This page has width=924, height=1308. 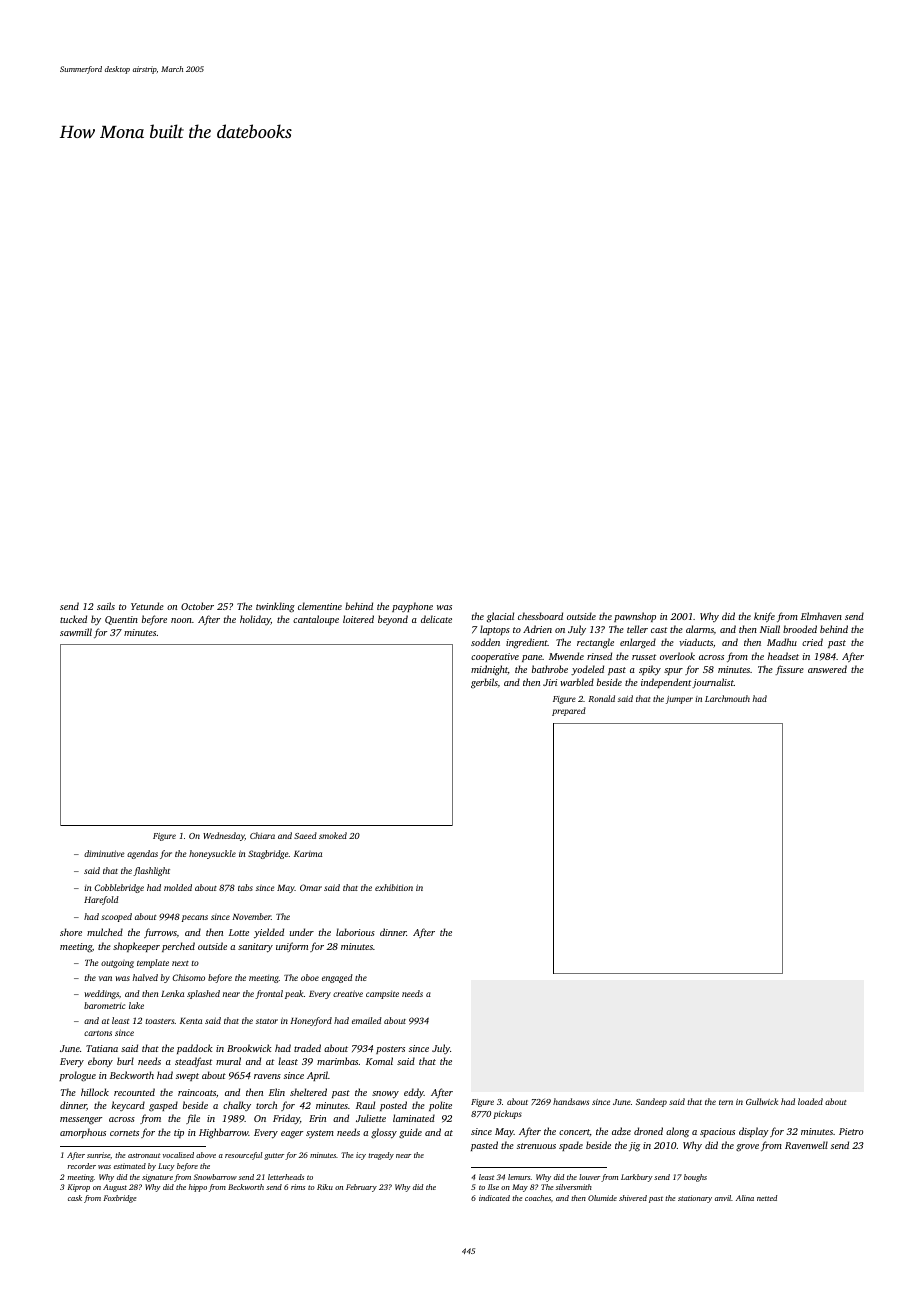 I want to click on answered, so click(x=827, y=669).
